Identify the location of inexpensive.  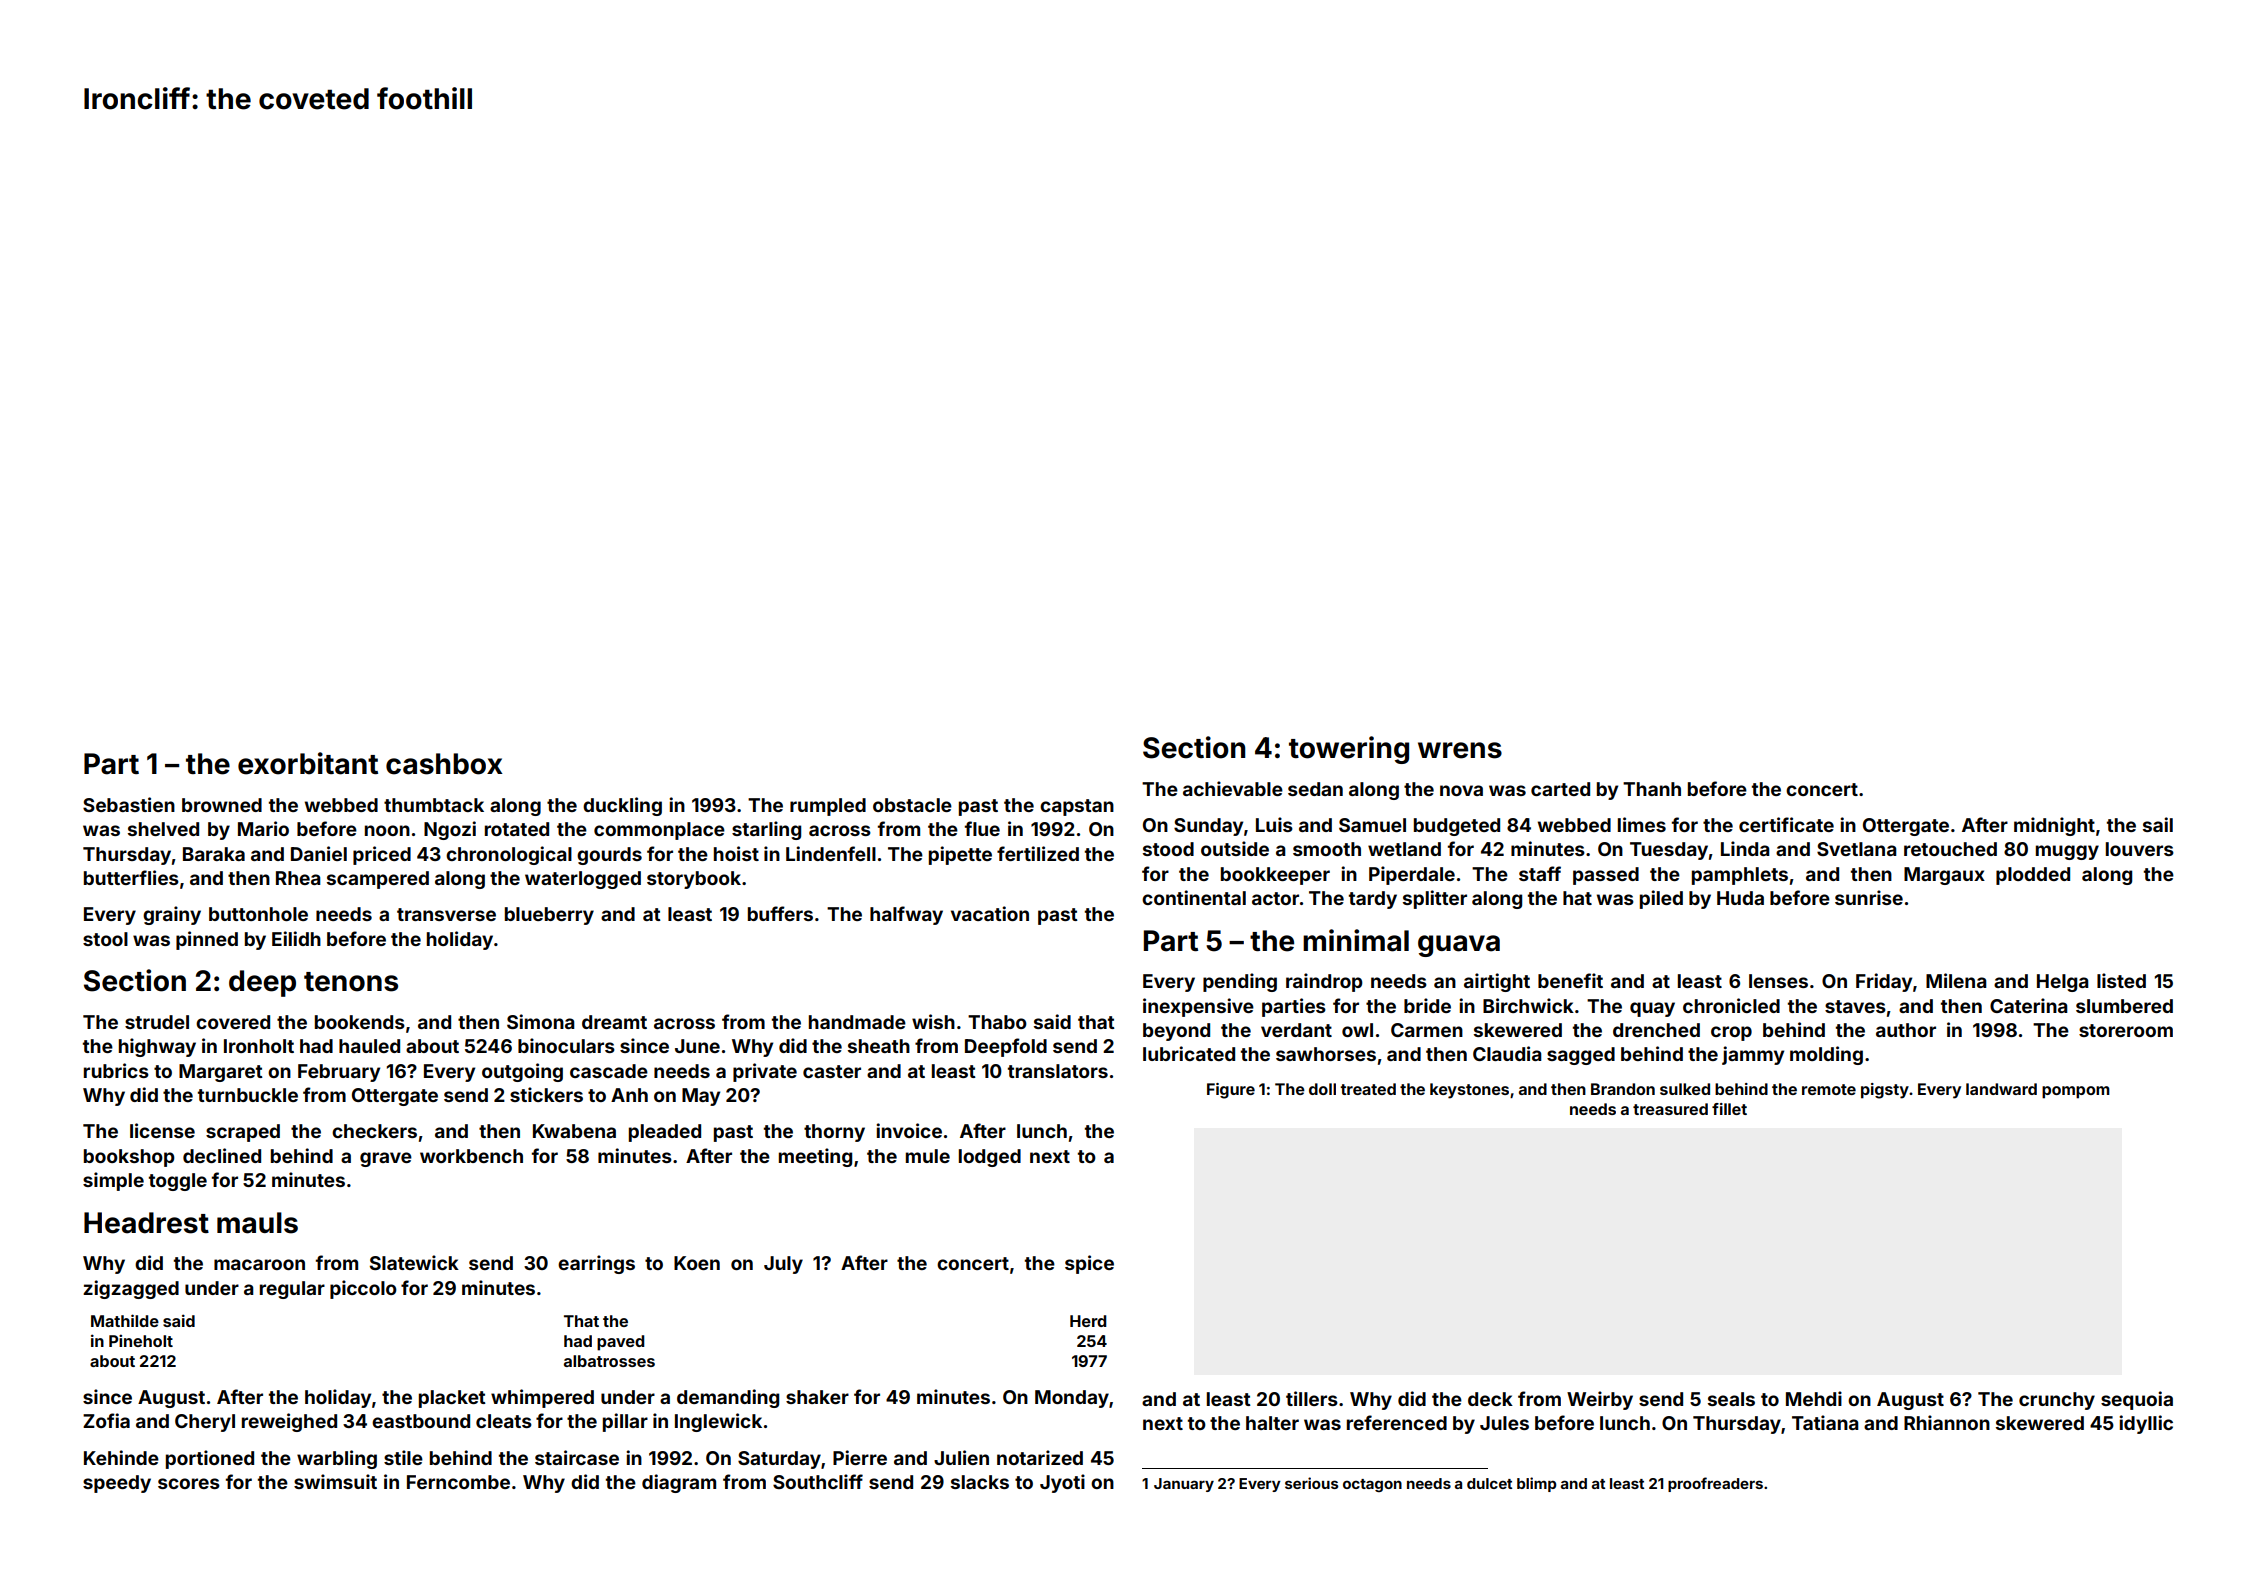
(1198, 1007).
